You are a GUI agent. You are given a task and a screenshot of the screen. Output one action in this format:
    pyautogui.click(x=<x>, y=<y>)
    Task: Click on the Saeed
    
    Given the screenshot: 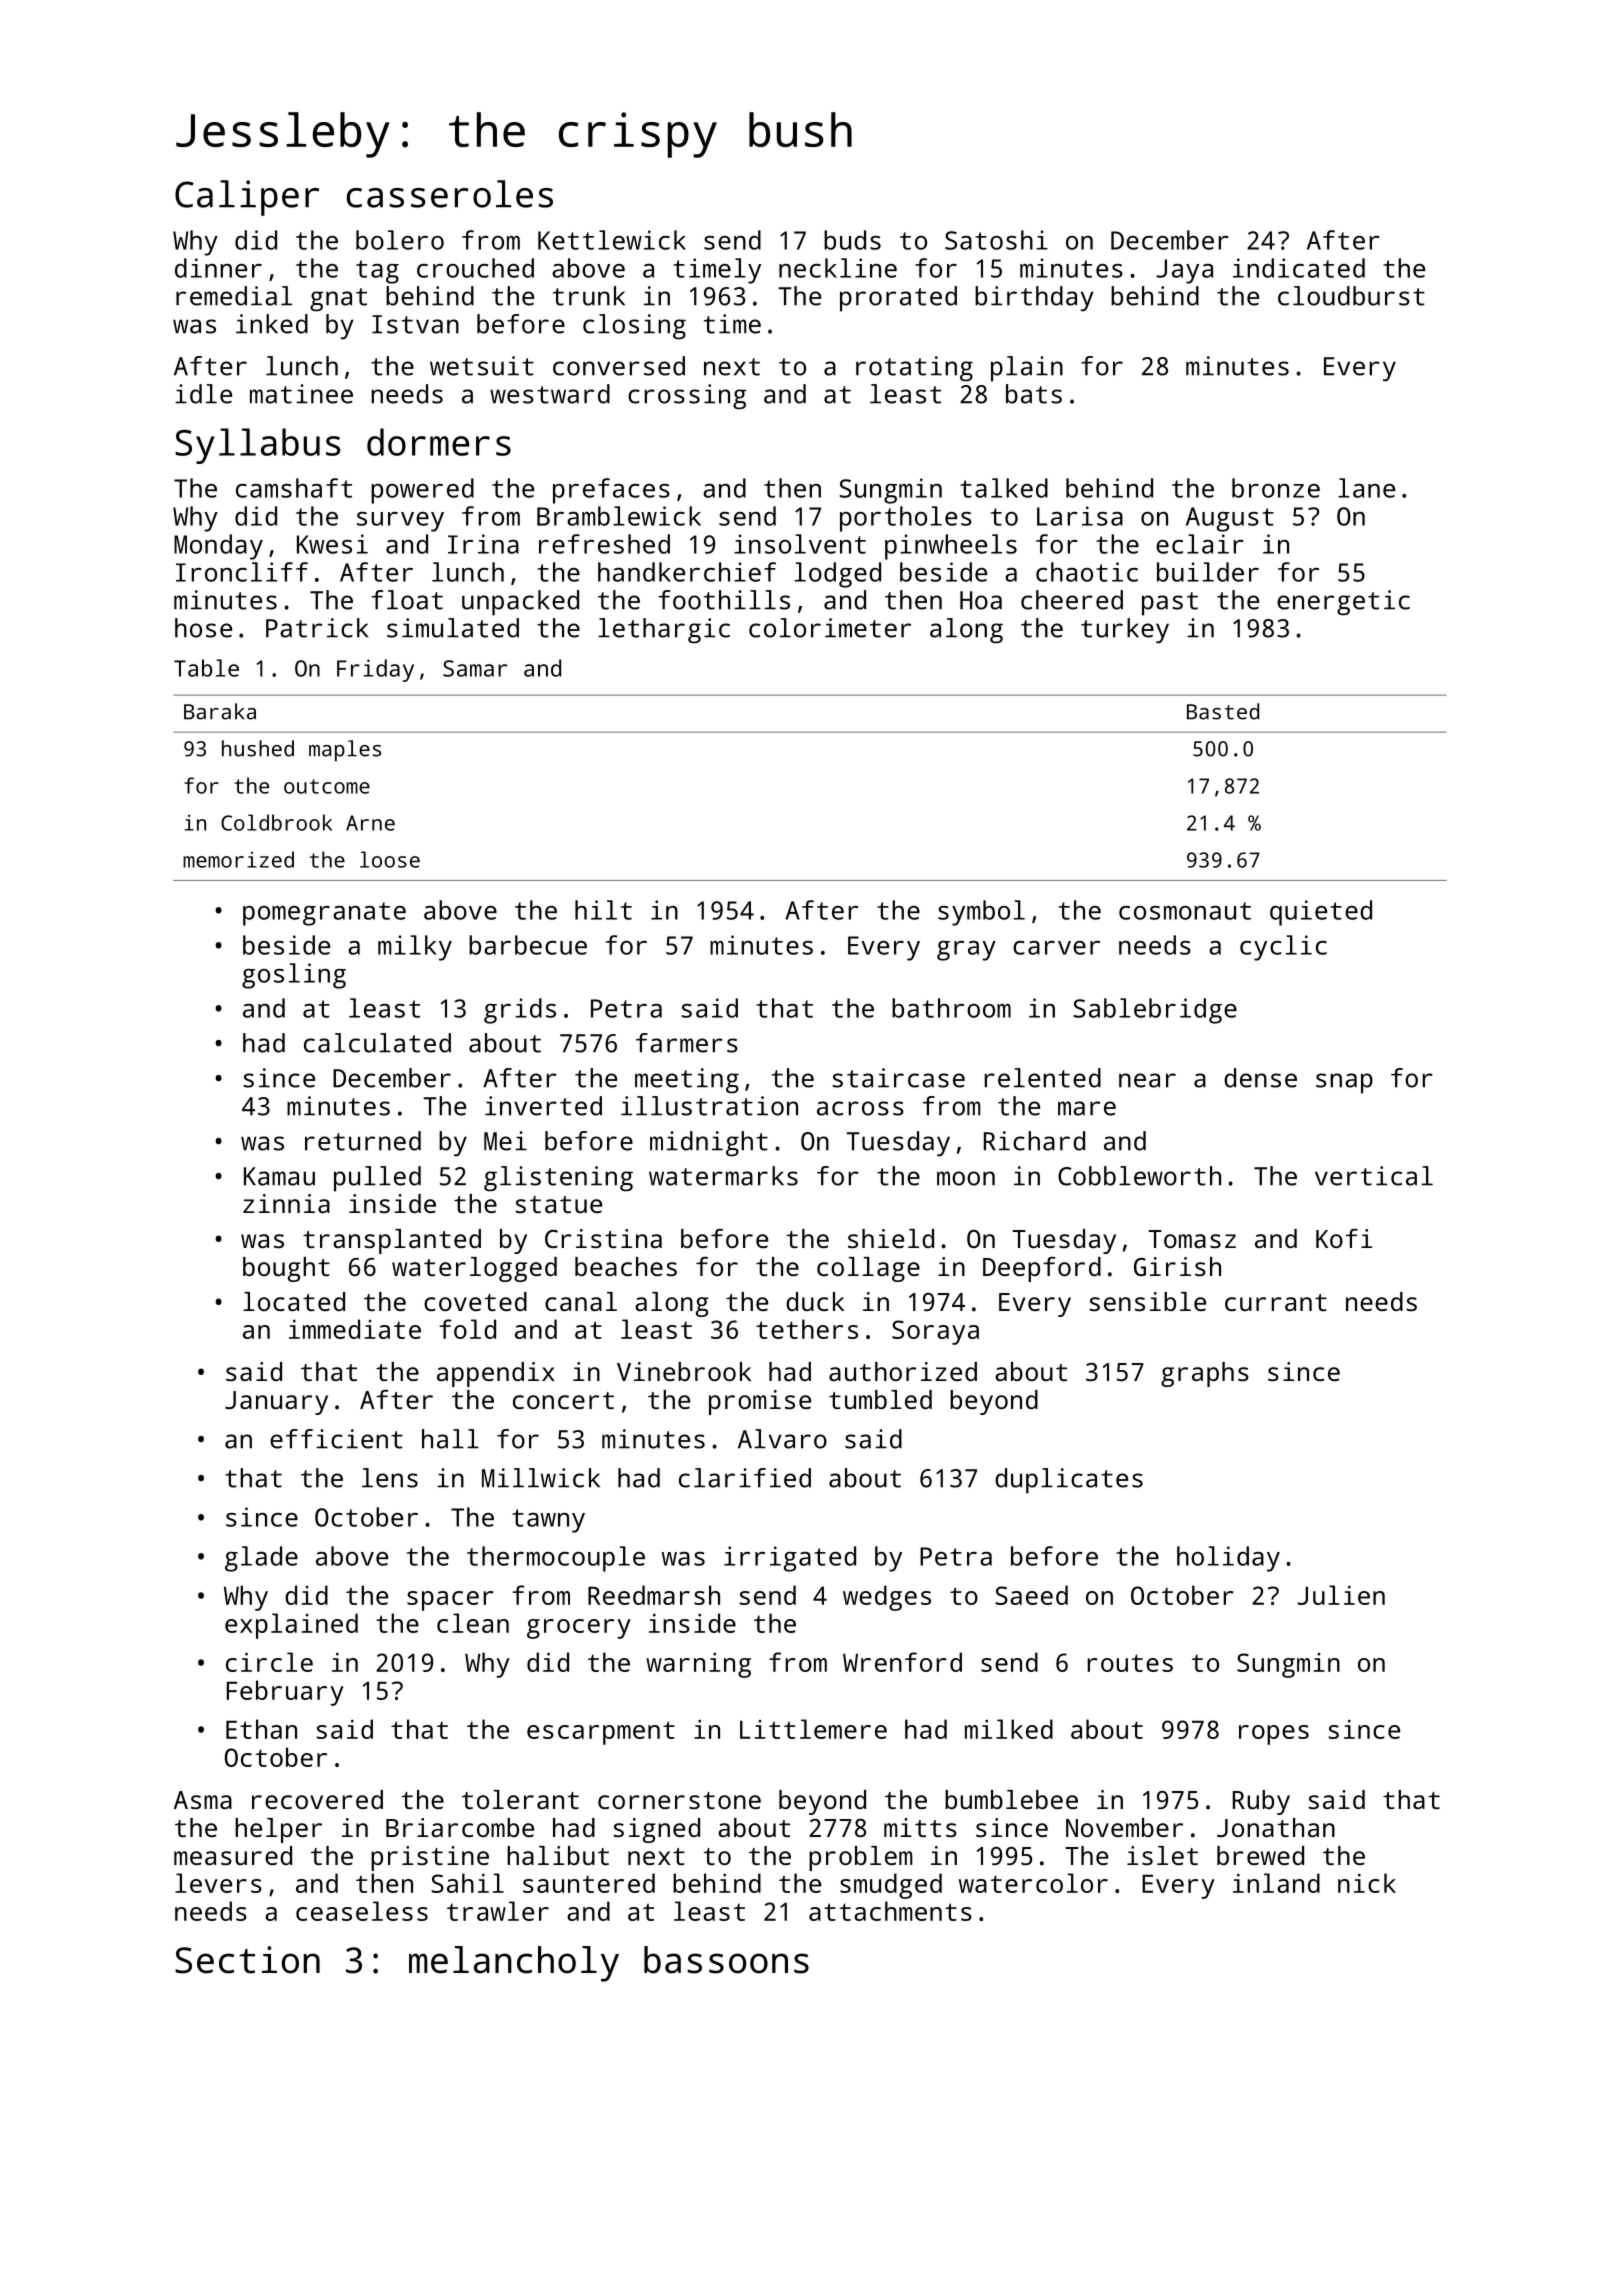 What is the action you would take?
    pyautogui.click(x=1031, y=1595)
